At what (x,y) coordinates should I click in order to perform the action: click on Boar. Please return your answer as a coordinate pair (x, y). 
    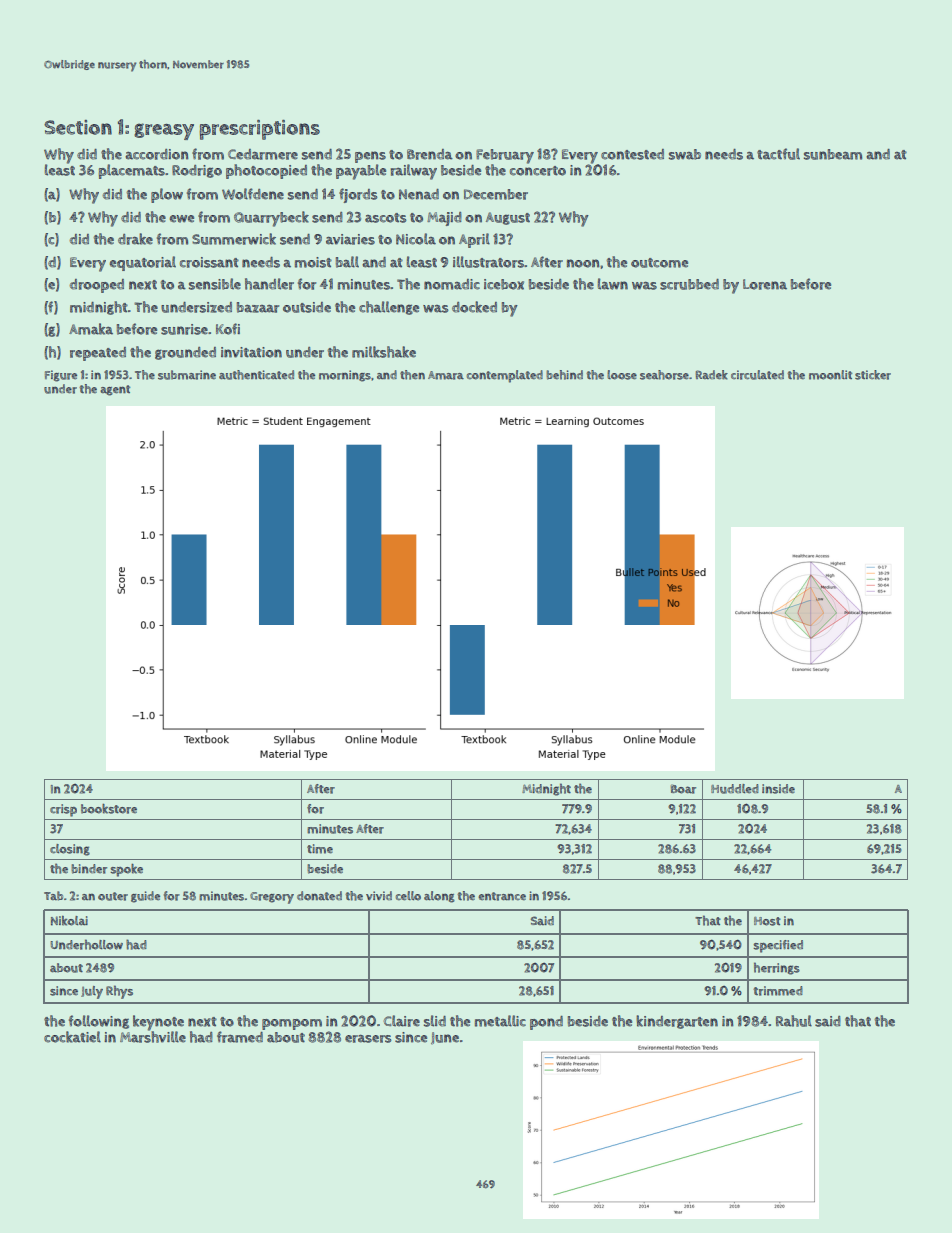
    Looking at the image, I should click on (683, 789).
